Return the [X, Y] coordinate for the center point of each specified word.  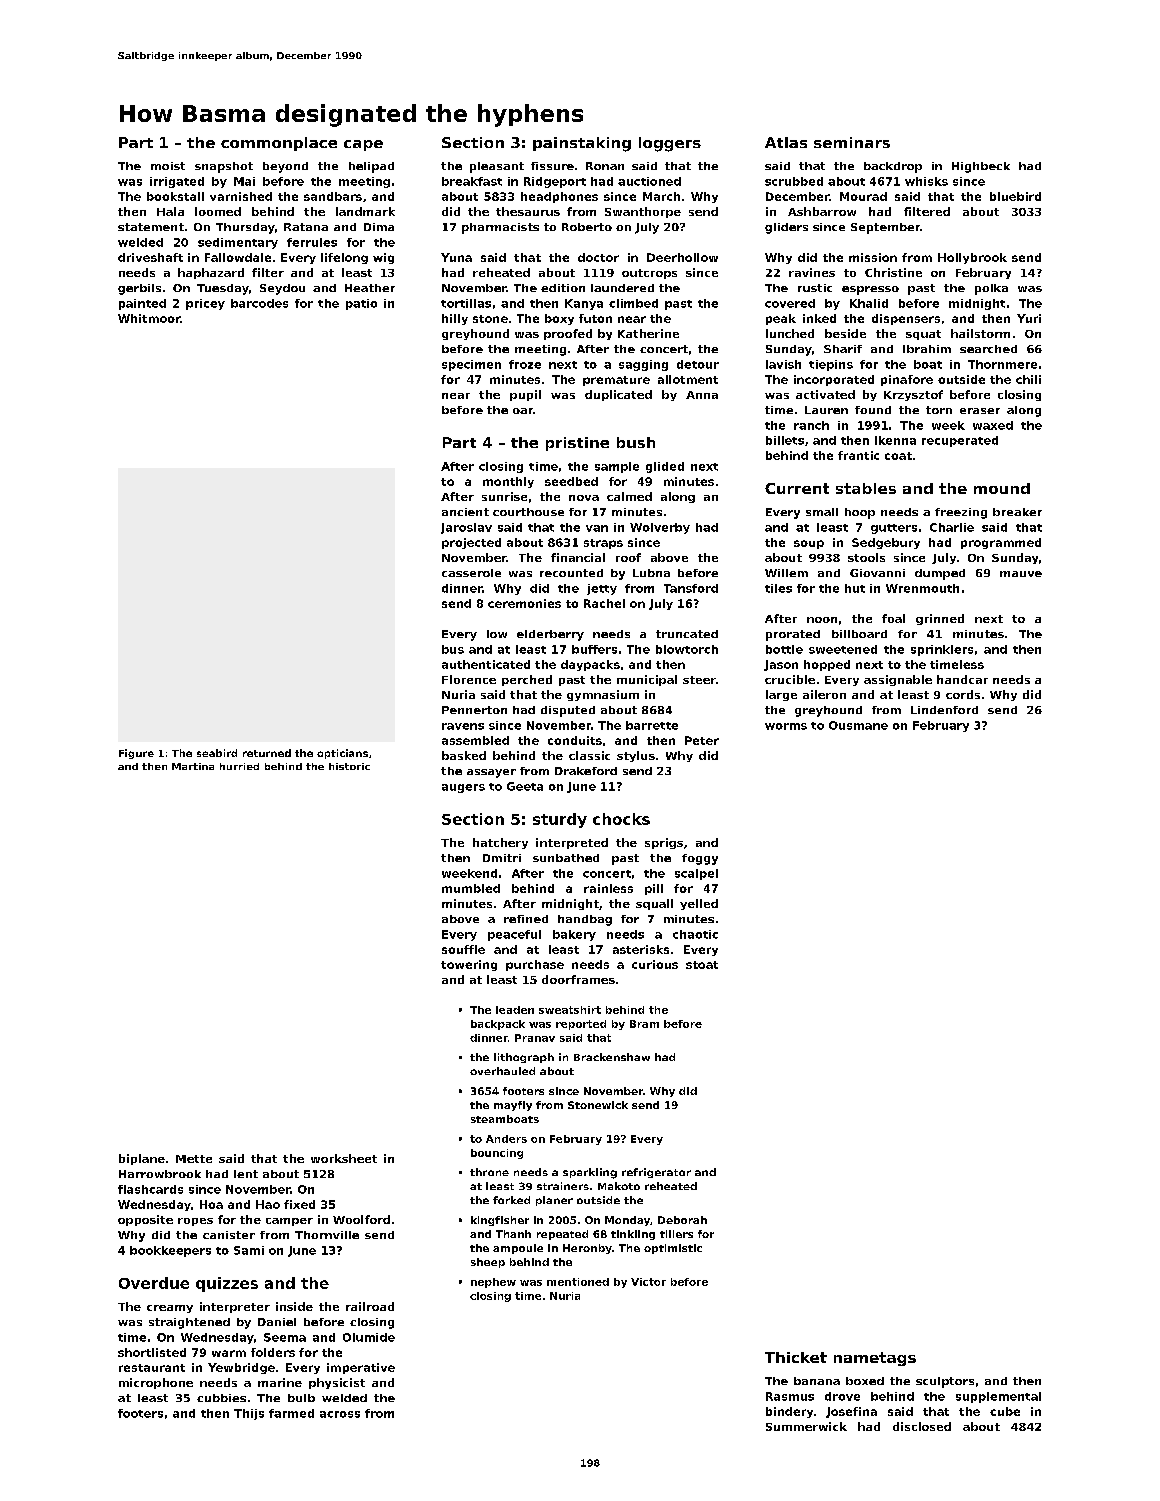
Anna [702, 395]
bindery [789, 1412]
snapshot [224, 167]
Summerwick [806, 1426]
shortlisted [152, 1352]
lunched [790, 333]
